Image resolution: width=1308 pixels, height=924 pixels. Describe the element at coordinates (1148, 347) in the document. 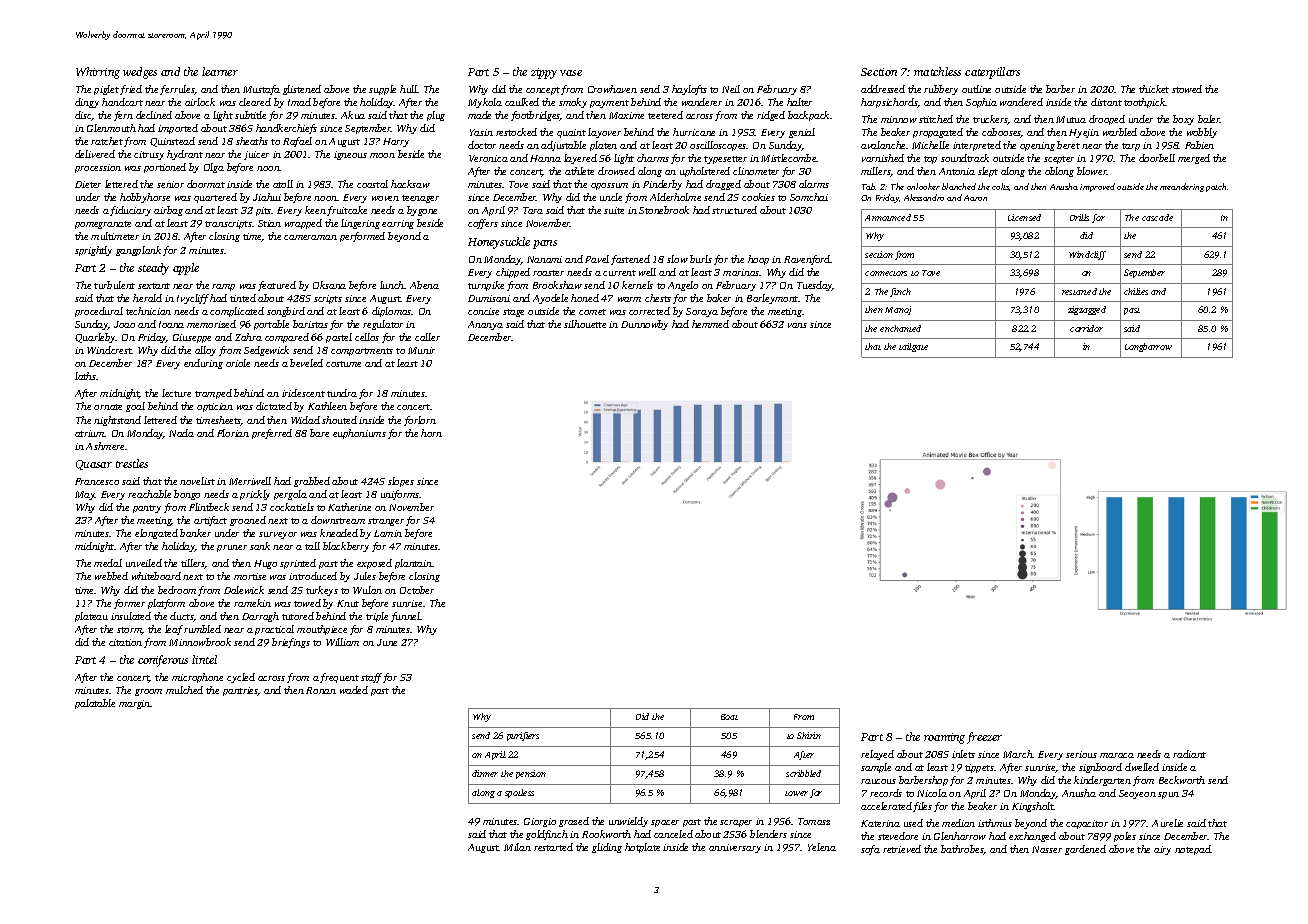

I see `Longbarrow` at that location.
